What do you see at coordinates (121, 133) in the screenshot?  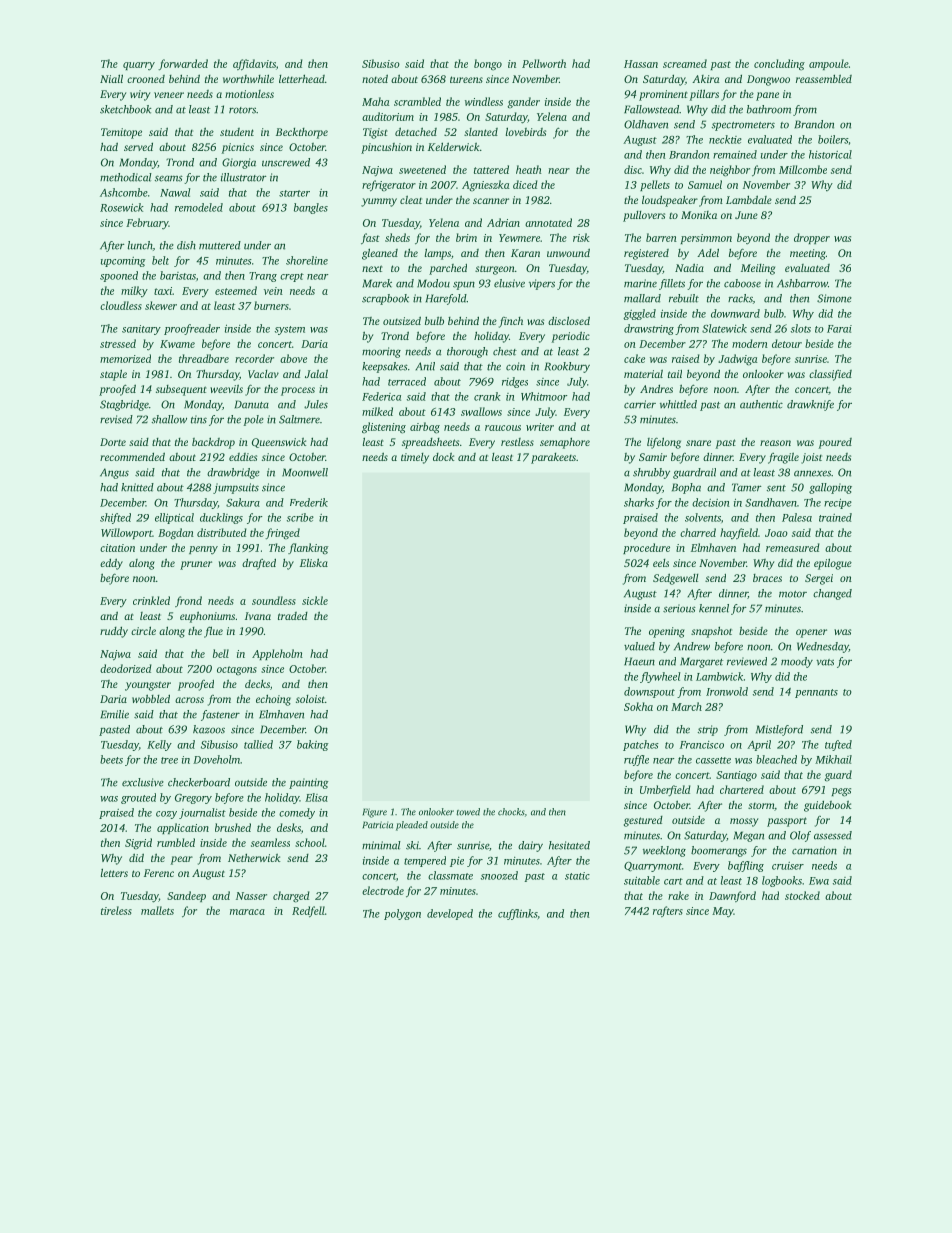 I see `Temitope` at bounding box center [121, 133].
